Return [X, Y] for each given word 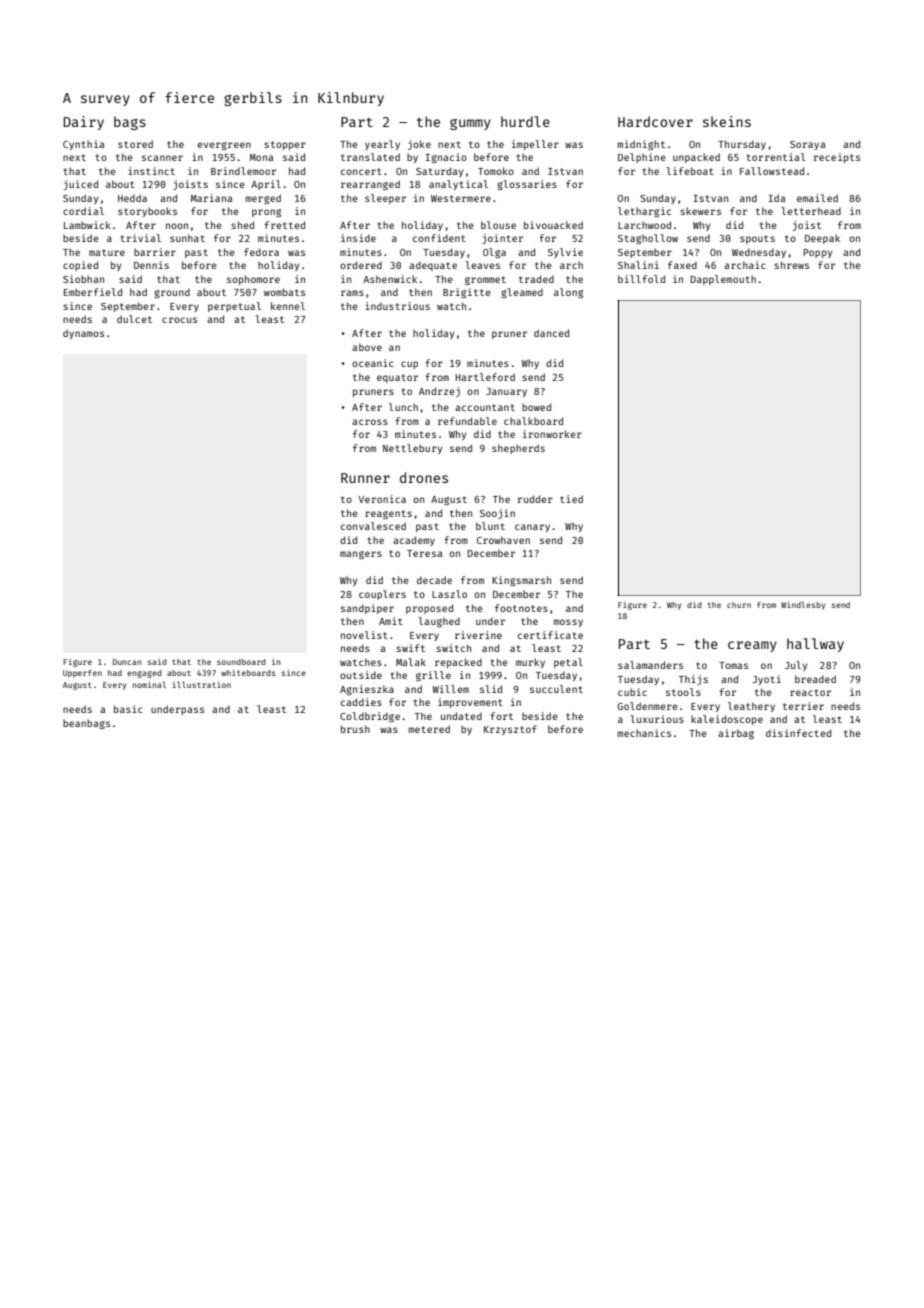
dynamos [83, 334]
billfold [641, 279]
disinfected [798, 733]
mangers [361, 555]
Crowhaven [503, 540]
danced [551, 333]
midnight [641, 145]
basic [128, 709]
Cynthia [83, 145]
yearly [382, 145]
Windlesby [803, 605]
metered [429, 729]
